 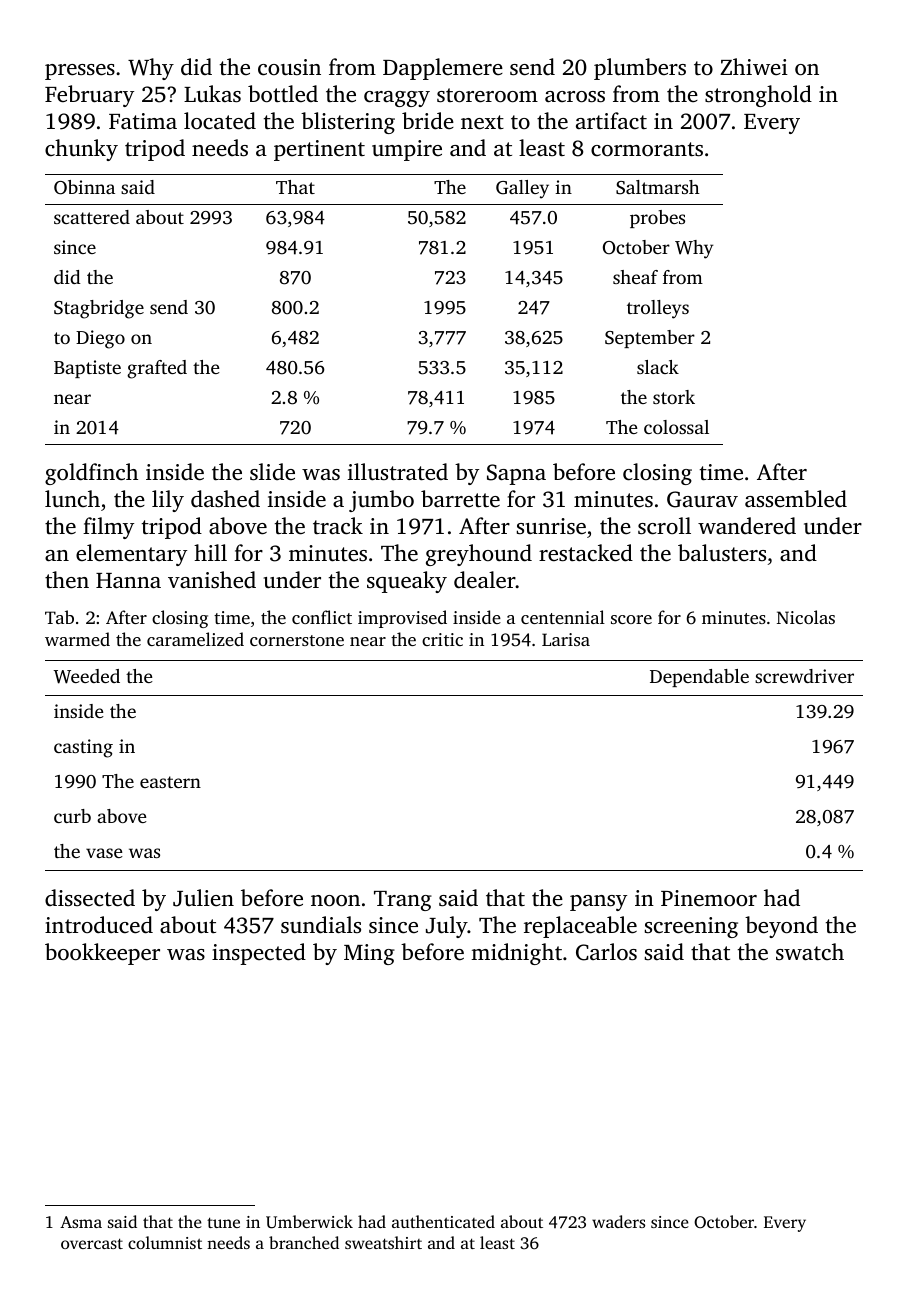 I want to click on Ming, so click(x=369, y=954).
